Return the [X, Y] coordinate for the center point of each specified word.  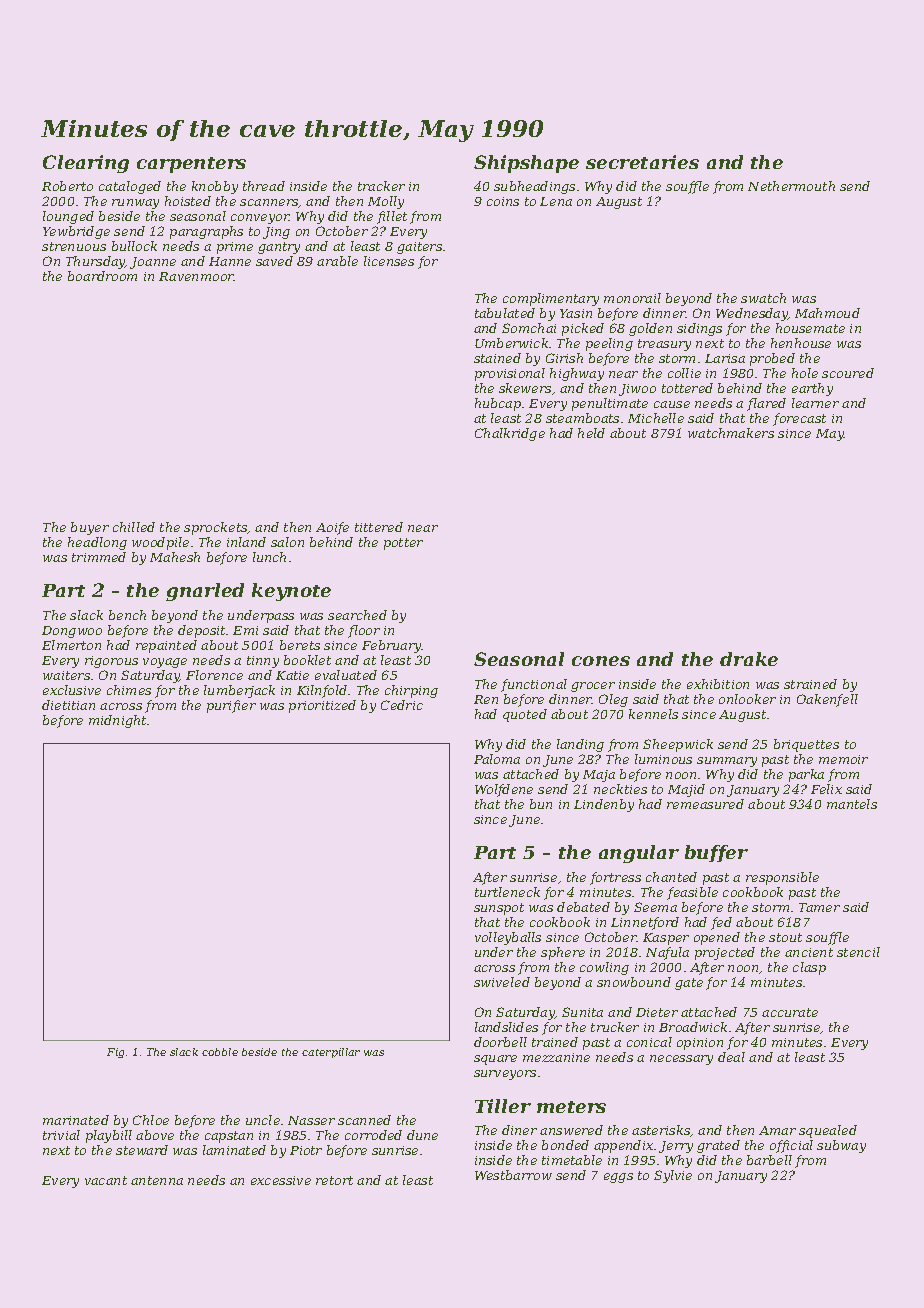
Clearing [86, 164]
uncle [263, 1120]
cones [601, 661]
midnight [118, 721]
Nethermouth [791, 186]
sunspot [499, 909]
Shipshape [526, 164]
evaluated [346, 675]
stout [785, 937]
